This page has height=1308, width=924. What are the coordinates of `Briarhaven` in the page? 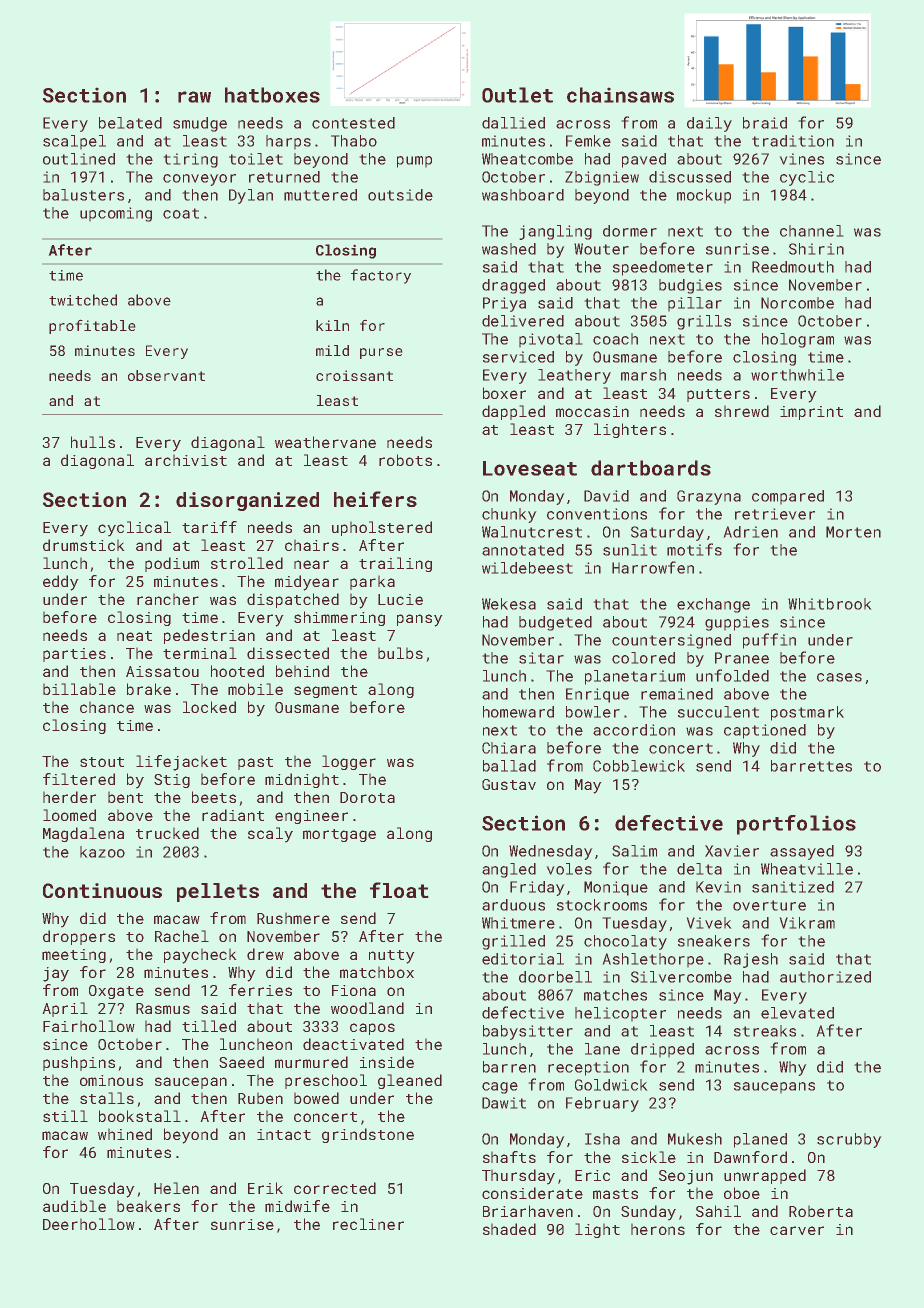 It's located at (528, 1211).
